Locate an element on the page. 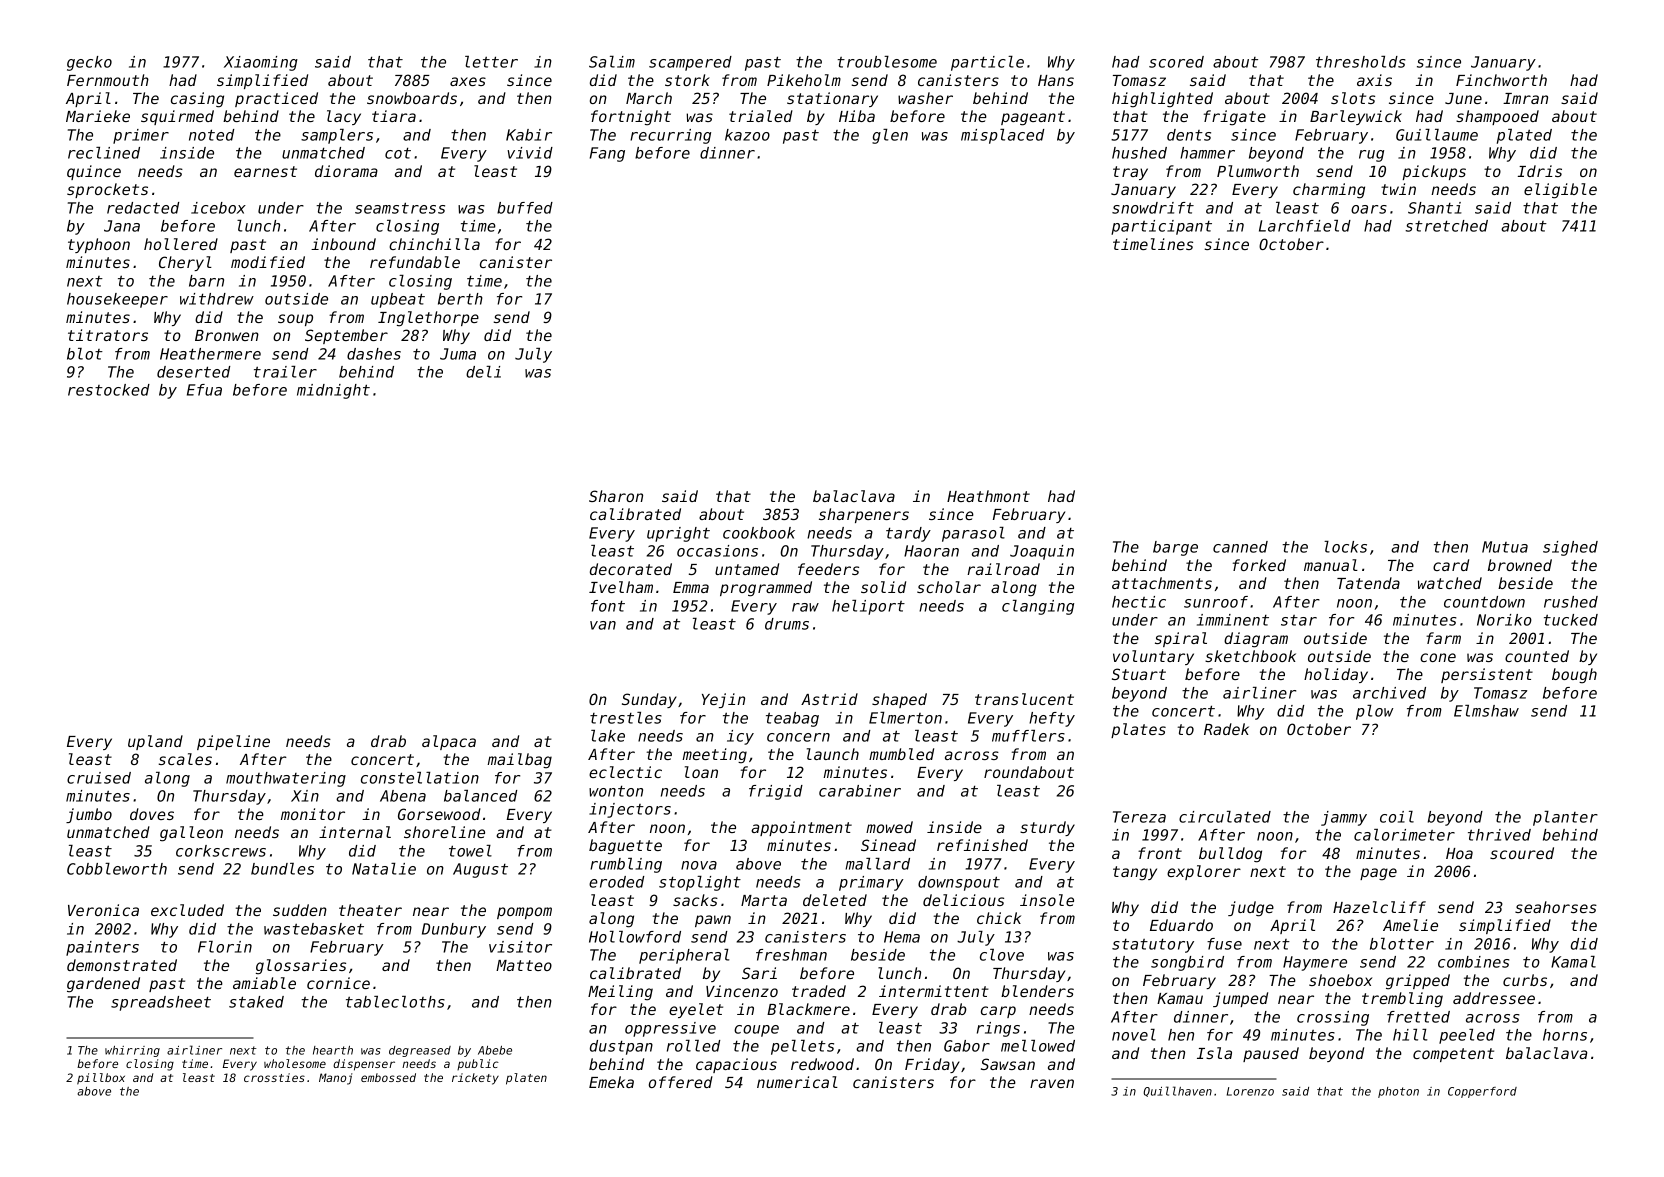 The width and height of the page is (1664, 1177). Fang is located at coordinates (607, 154).
